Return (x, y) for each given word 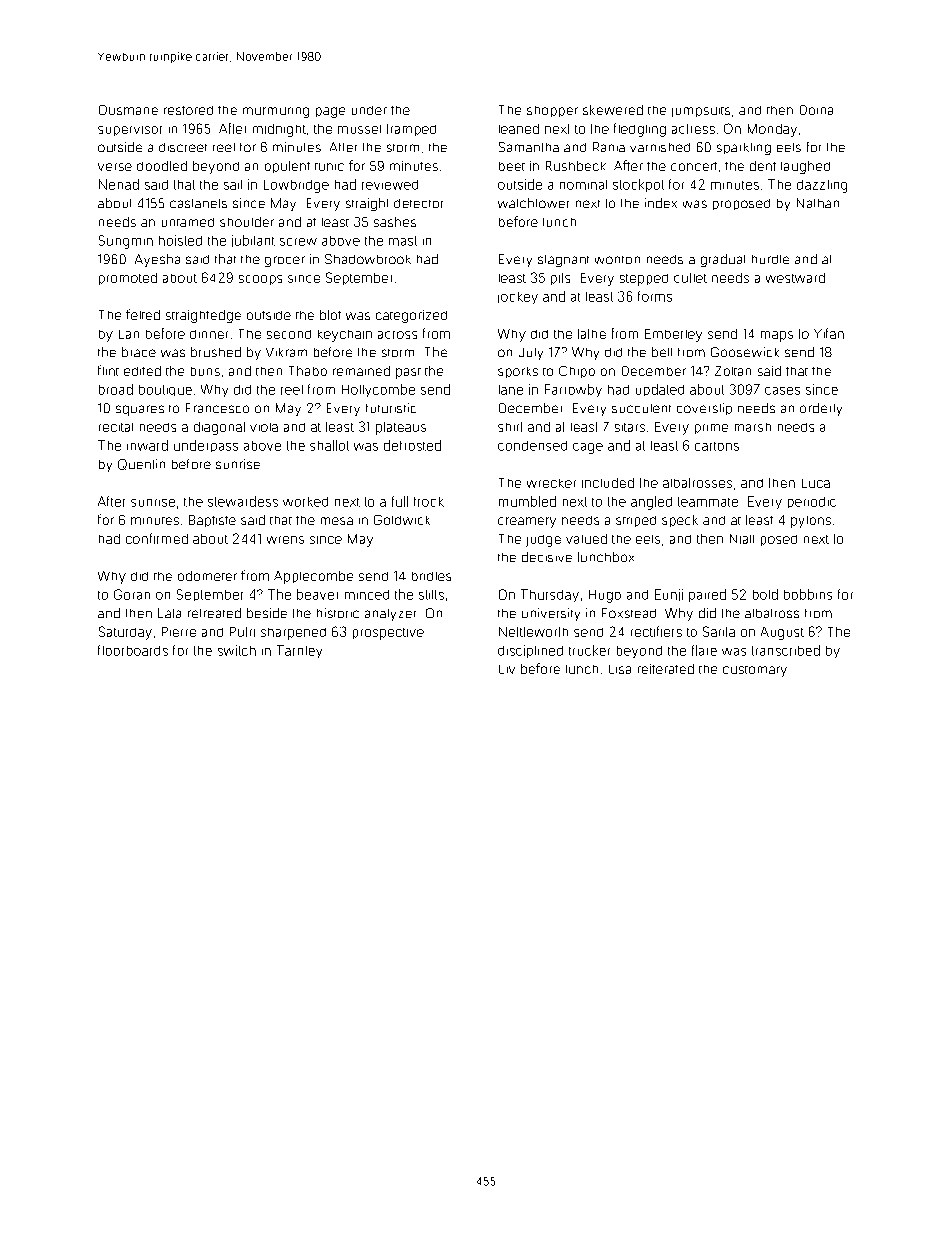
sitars (630, 427)
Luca (816, 483)
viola (264, 427)
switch (237, 650)
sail (233, 185)
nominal (583, 185)
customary (755, 671)
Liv (507, 669)
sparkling (744, 149)
